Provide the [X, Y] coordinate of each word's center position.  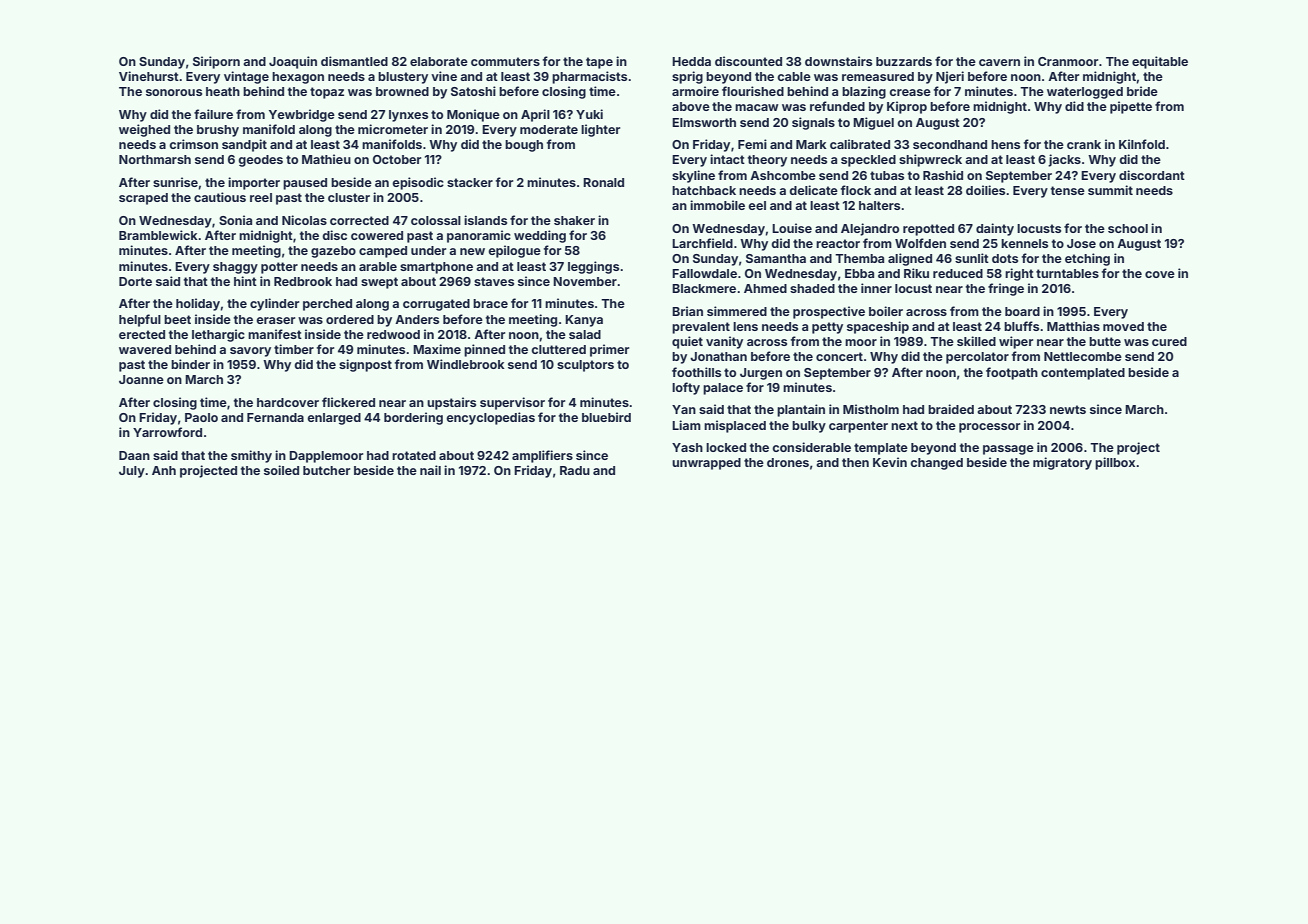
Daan [134, 455]
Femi [752, 144]
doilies [985, 190]
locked [726, 447]
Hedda [691, 61]
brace [490, 303]
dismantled [354, 61]
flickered [348, 402]
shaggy [235, 268]
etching [1087, 259]
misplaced [735, 426]
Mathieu [326, 159]
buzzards [904, 61]
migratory [1062, 463]
